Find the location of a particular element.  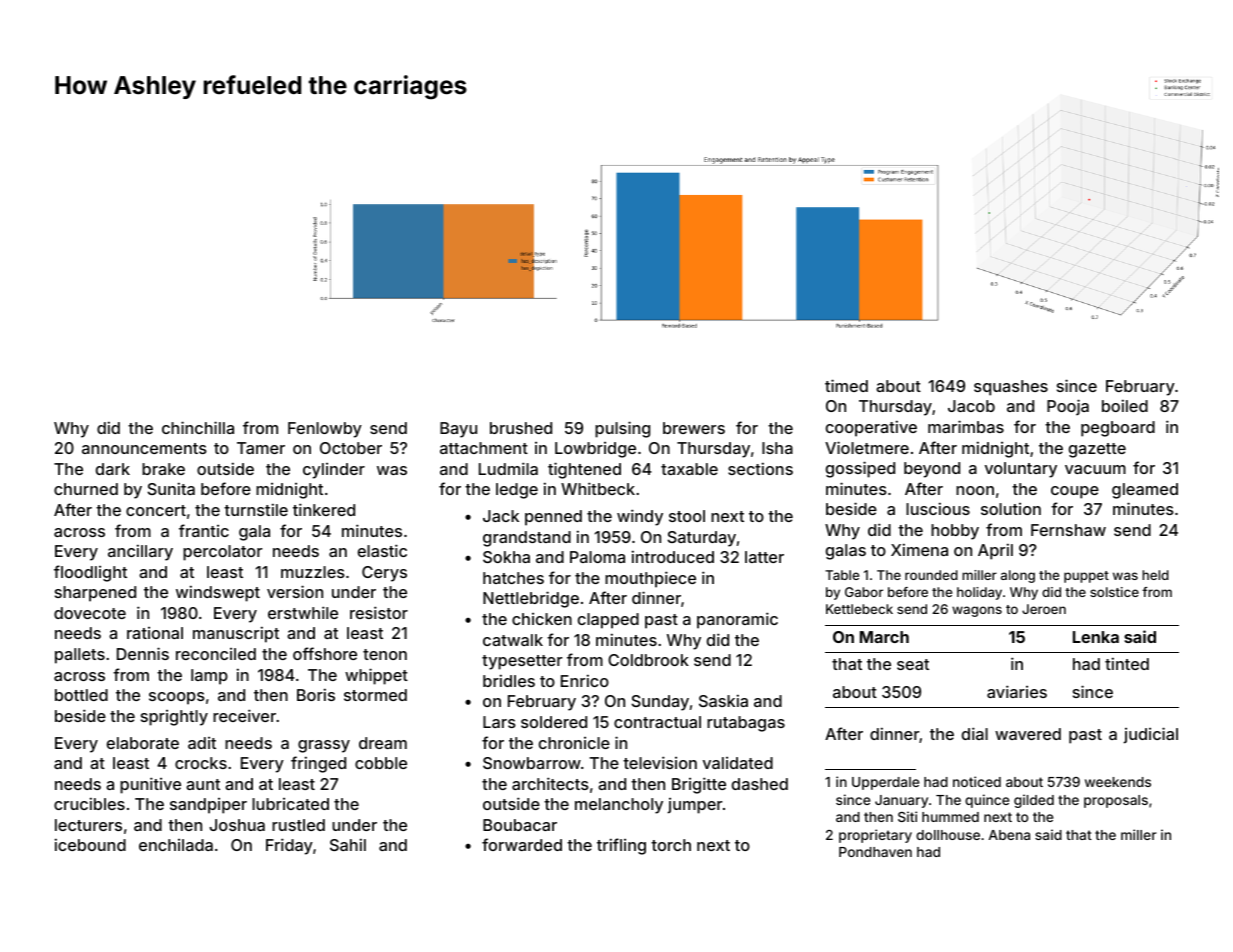

timed is located at coordinates (846, 385).
